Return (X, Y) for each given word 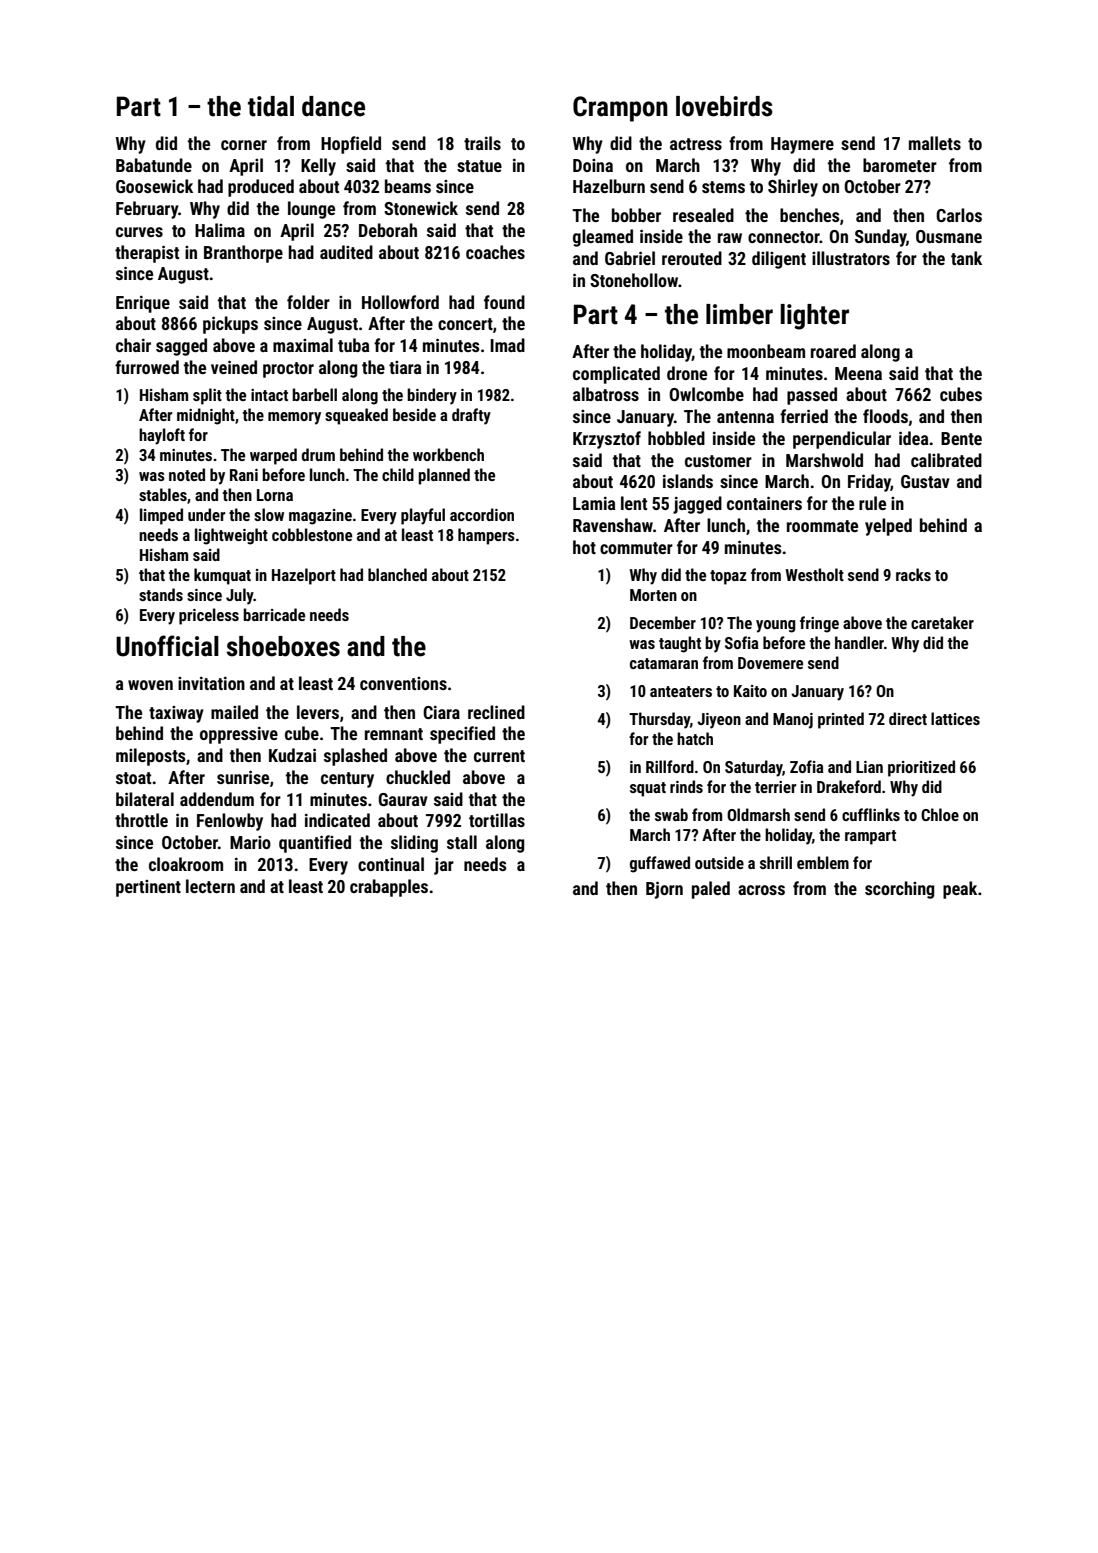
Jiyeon (719, 721)
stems (723, 187)
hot (584, 547)
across (761, 890)
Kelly (318, 167)
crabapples (389, 888)
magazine (320, 517)
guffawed (660, 864)
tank (966, 258)
